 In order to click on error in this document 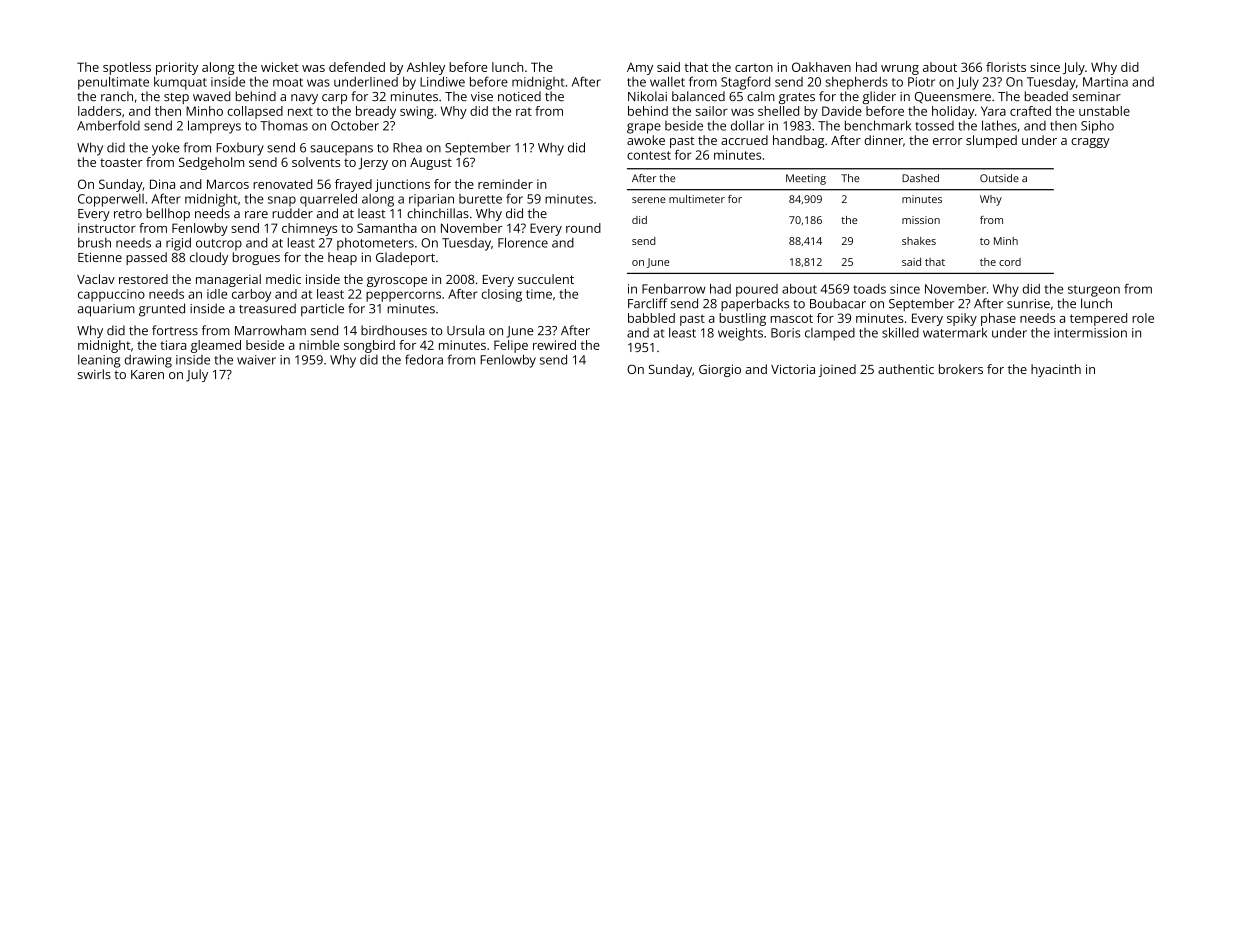, I will do `click(947, 141)`.
